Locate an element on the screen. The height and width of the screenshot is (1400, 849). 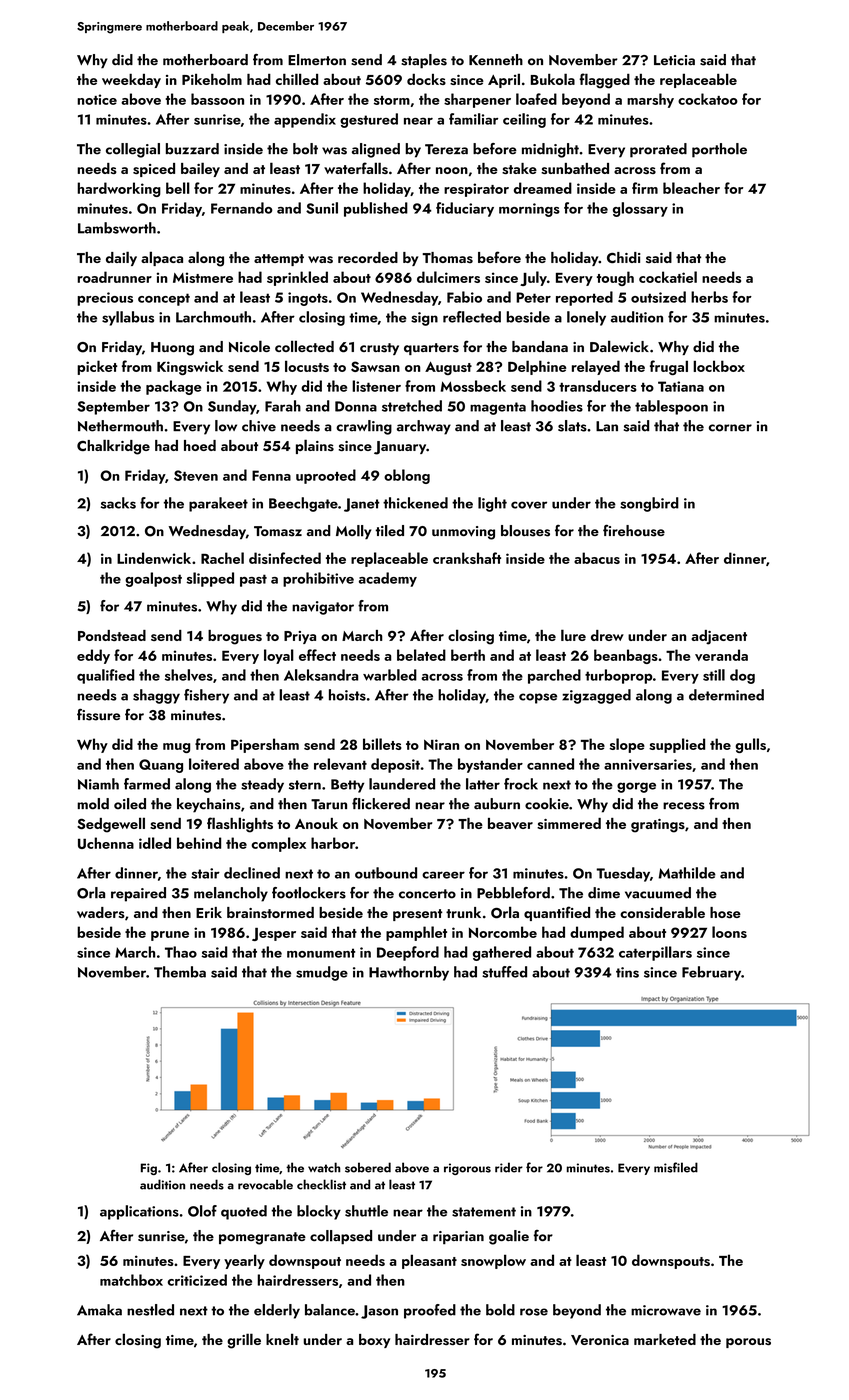
Farah is located at coordinates (283, 406).
